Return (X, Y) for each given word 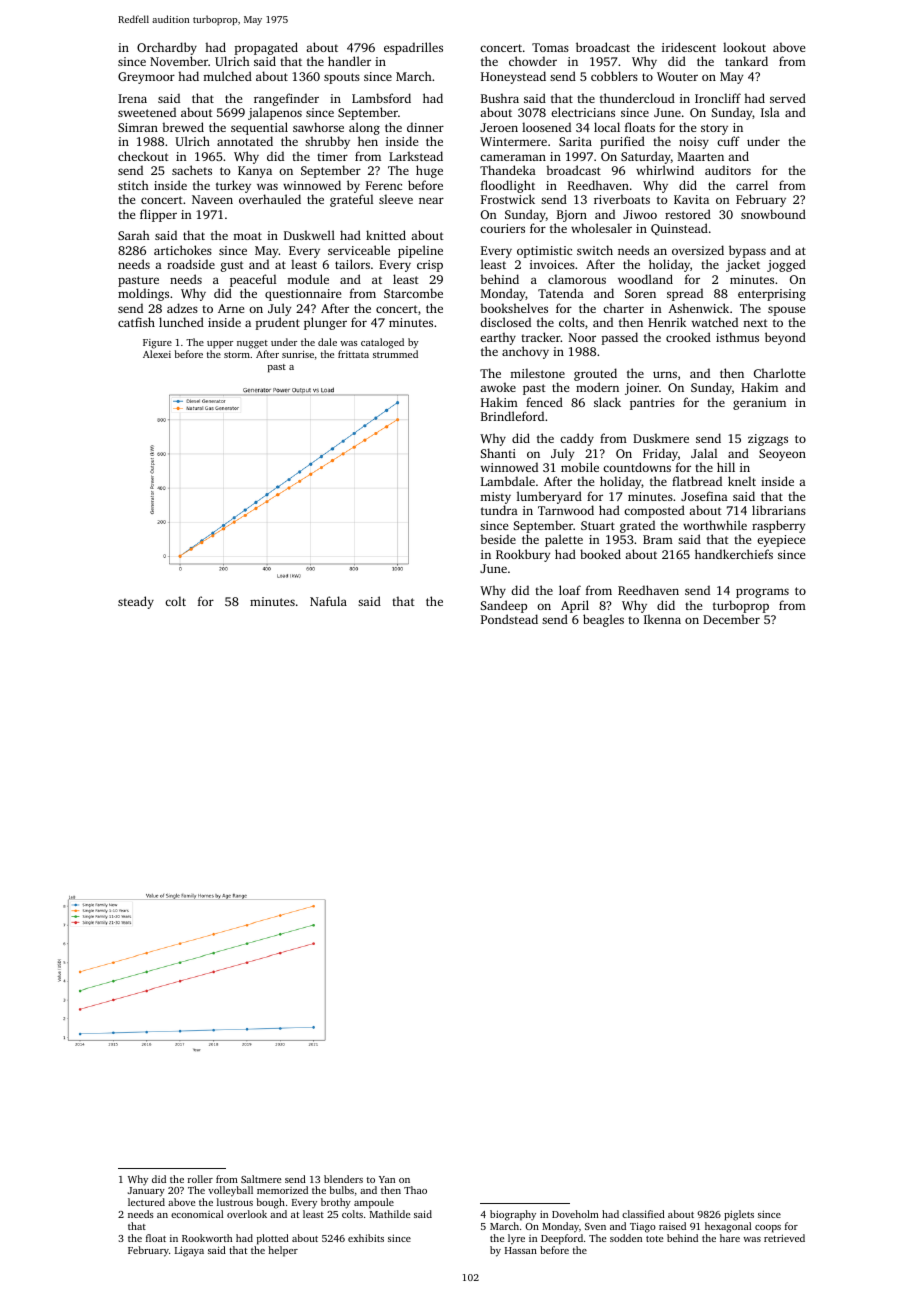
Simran (138, 127)
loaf (570, 590)
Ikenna (662, 619)
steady (136, 602)
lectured (146, 1202)
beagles (603, 620)
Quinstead (679, 229)
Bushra (500, 98)
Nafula (328, 601)
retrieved (784, 1238)
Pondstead (509, 619)
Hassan (521, 1250)
